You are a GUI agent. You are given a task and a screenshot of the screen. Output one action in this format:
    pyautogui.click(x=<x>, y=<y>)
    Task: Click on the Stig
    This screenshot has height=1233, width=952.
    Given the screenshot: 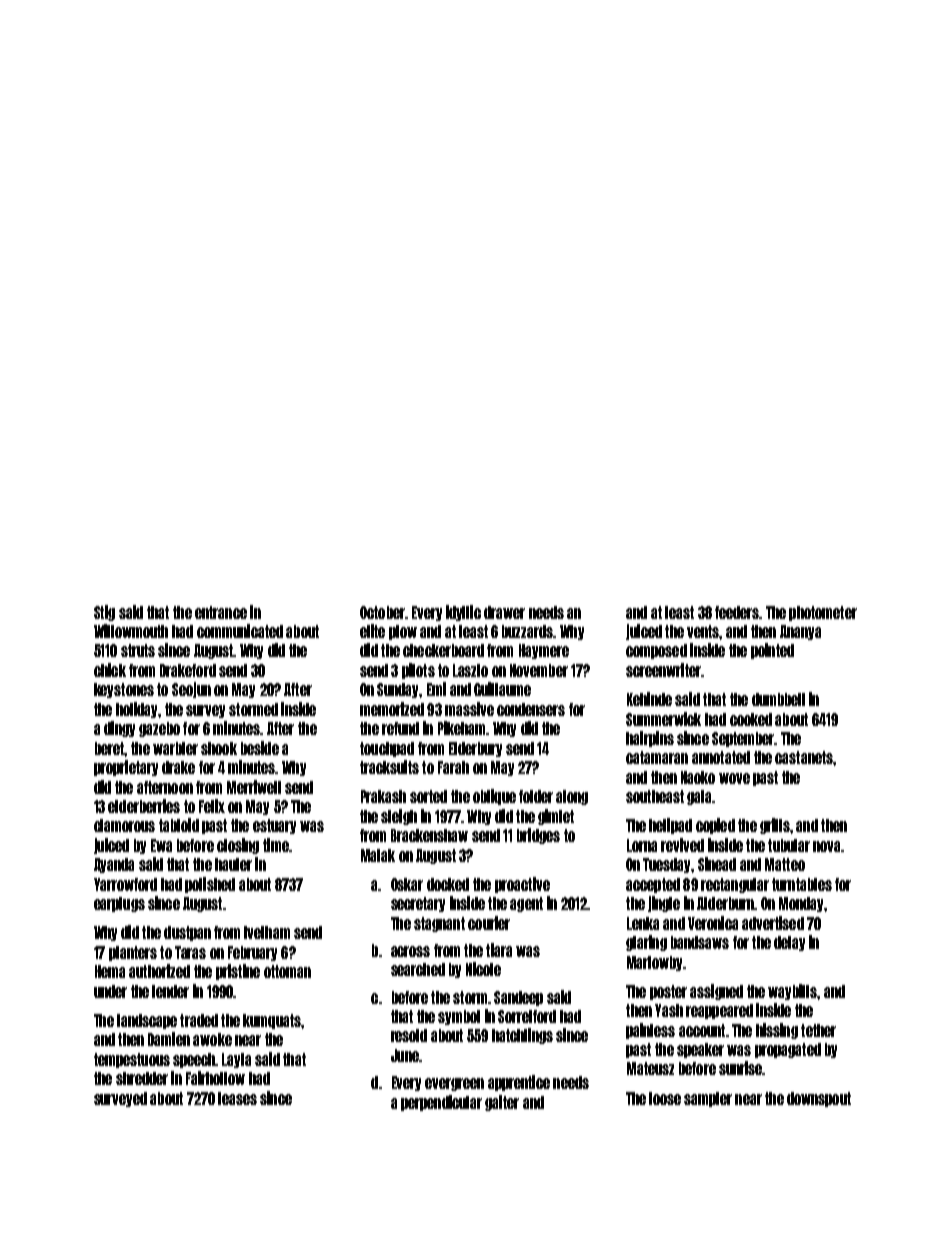 What is the action you would take?
    pyautogui.click(x=104, y=613)
